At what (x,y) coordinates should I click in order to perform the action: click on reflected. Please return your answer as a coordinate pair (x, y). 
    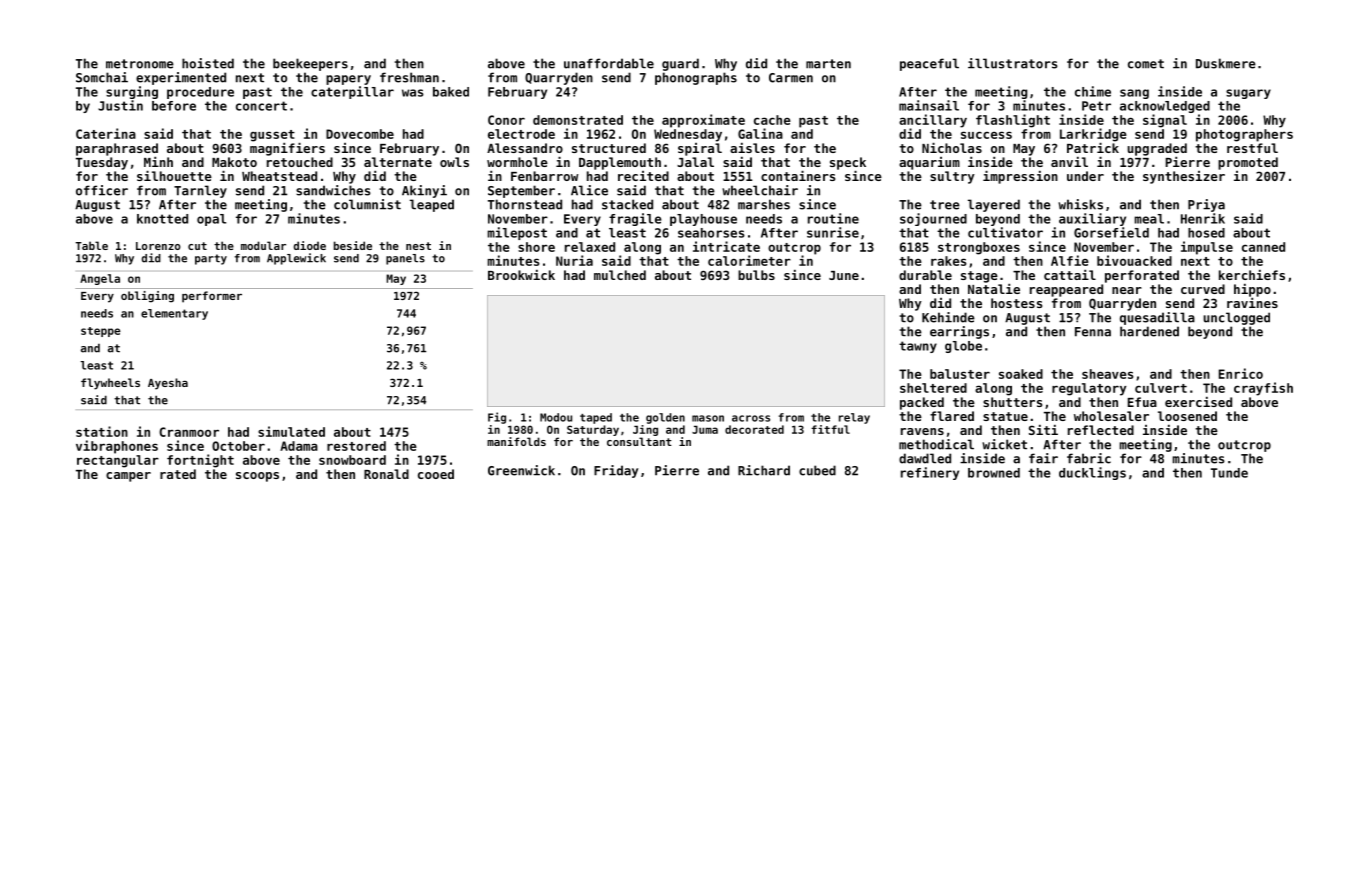
    Looking at the image, I should click on (1101, 430).
